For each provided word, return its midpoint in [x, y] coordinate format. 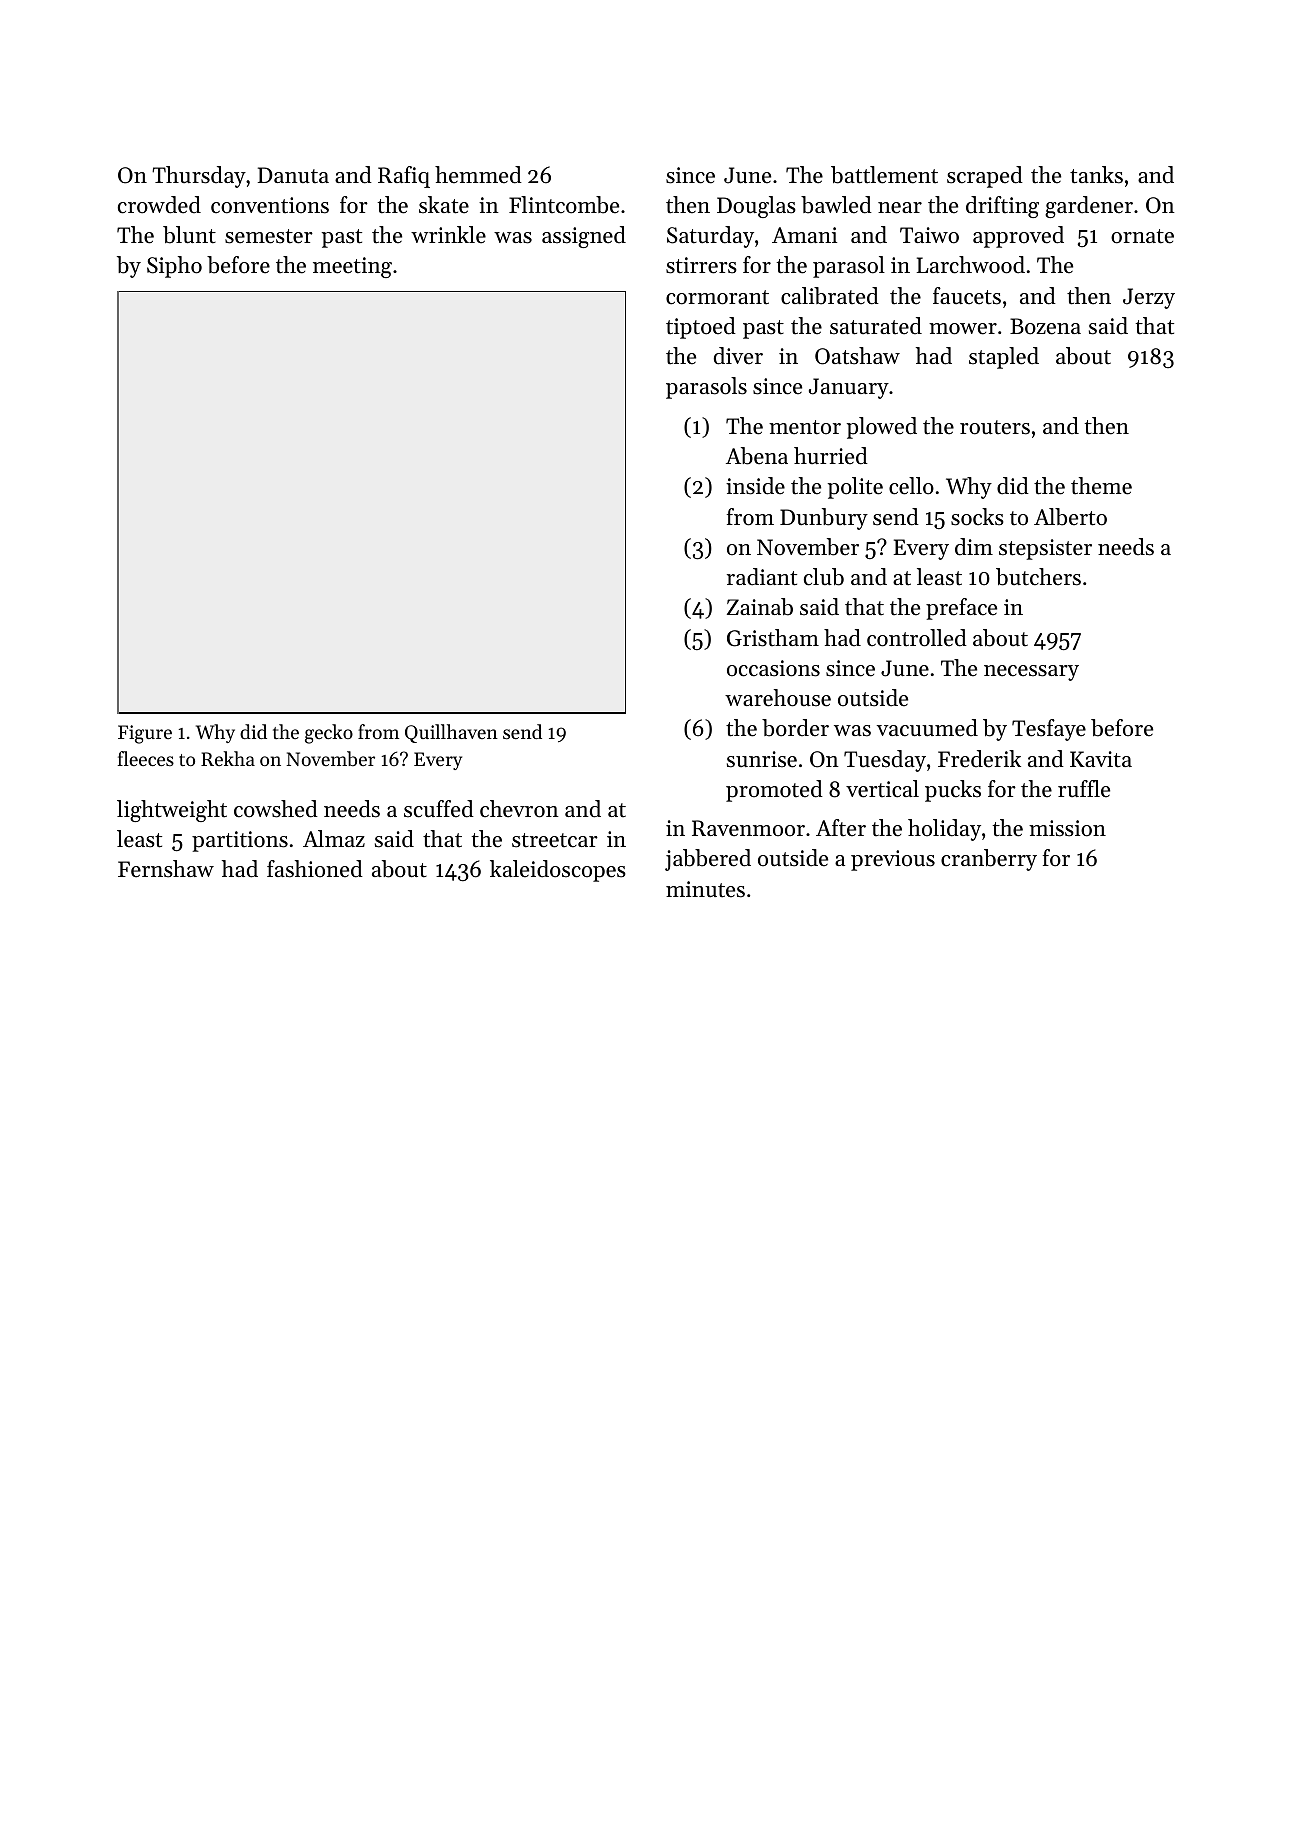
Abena [757, 456]
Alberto [1070, 517]
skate [444, 205]
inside [755, 486]
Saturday [710, 237]
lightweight [172, 811]
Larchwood [971, 265]
